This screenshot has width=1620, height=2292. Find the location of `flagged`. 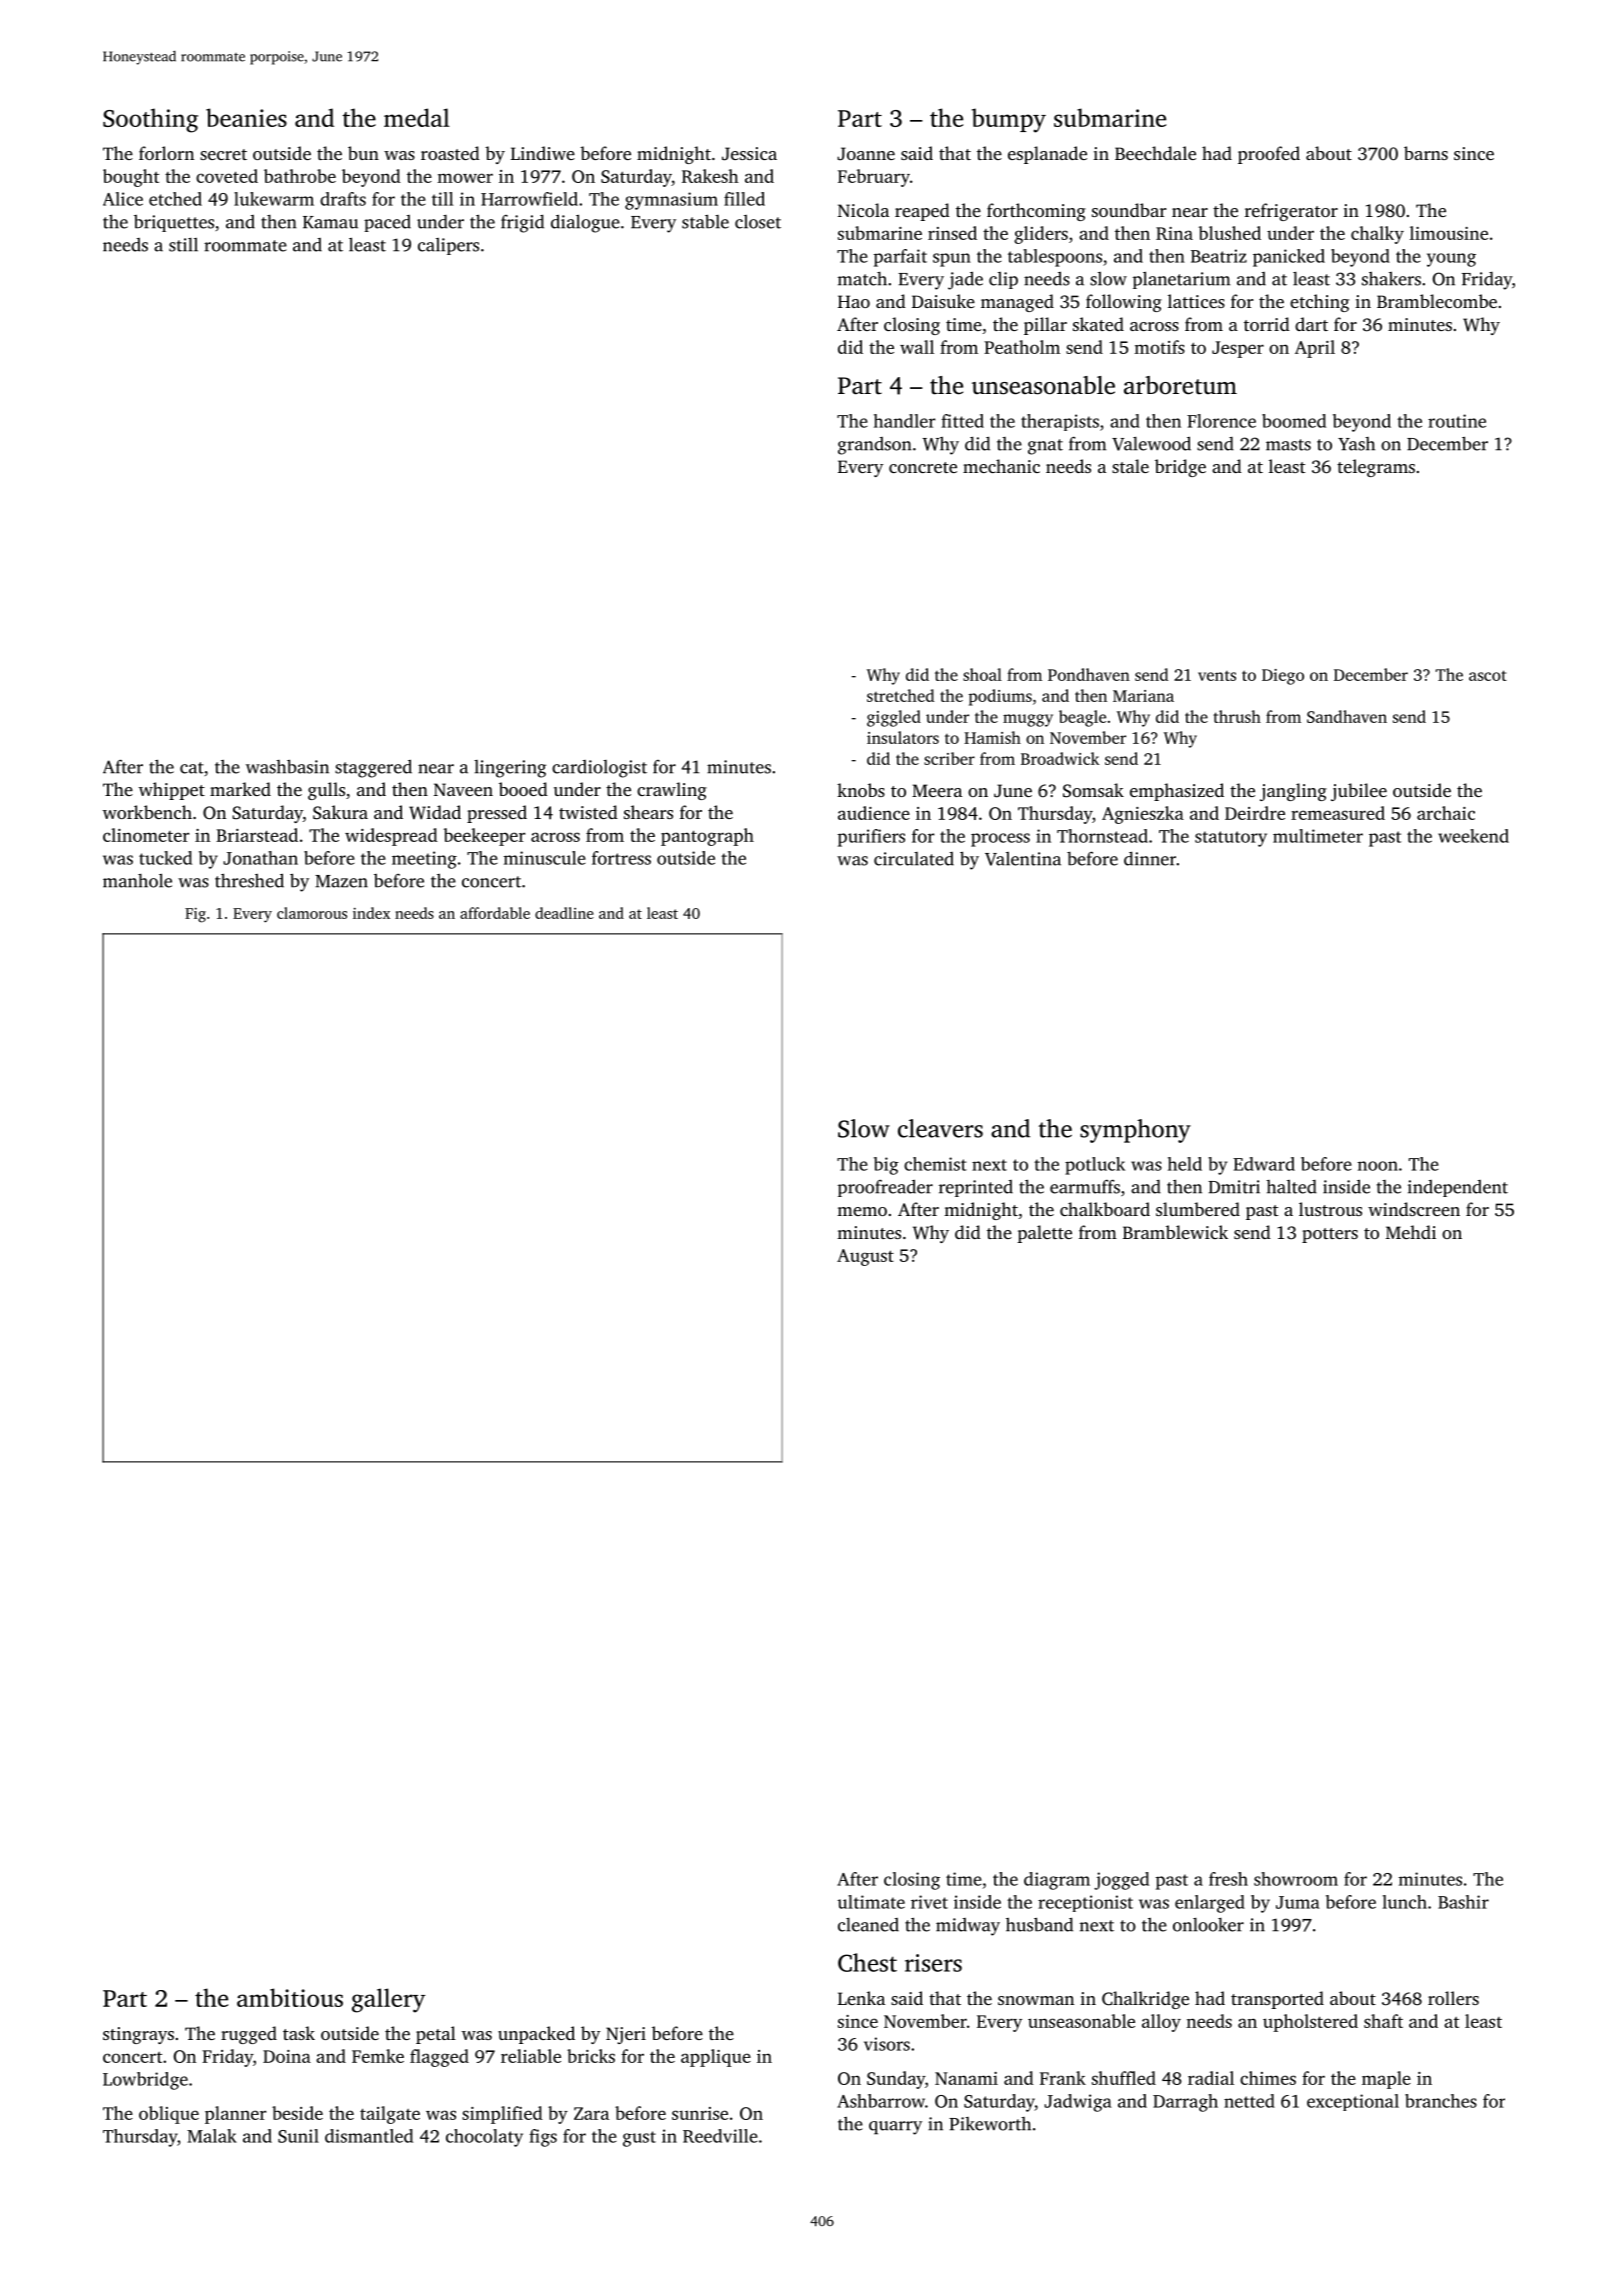

flagged is located at coordinates (439, 2058).
